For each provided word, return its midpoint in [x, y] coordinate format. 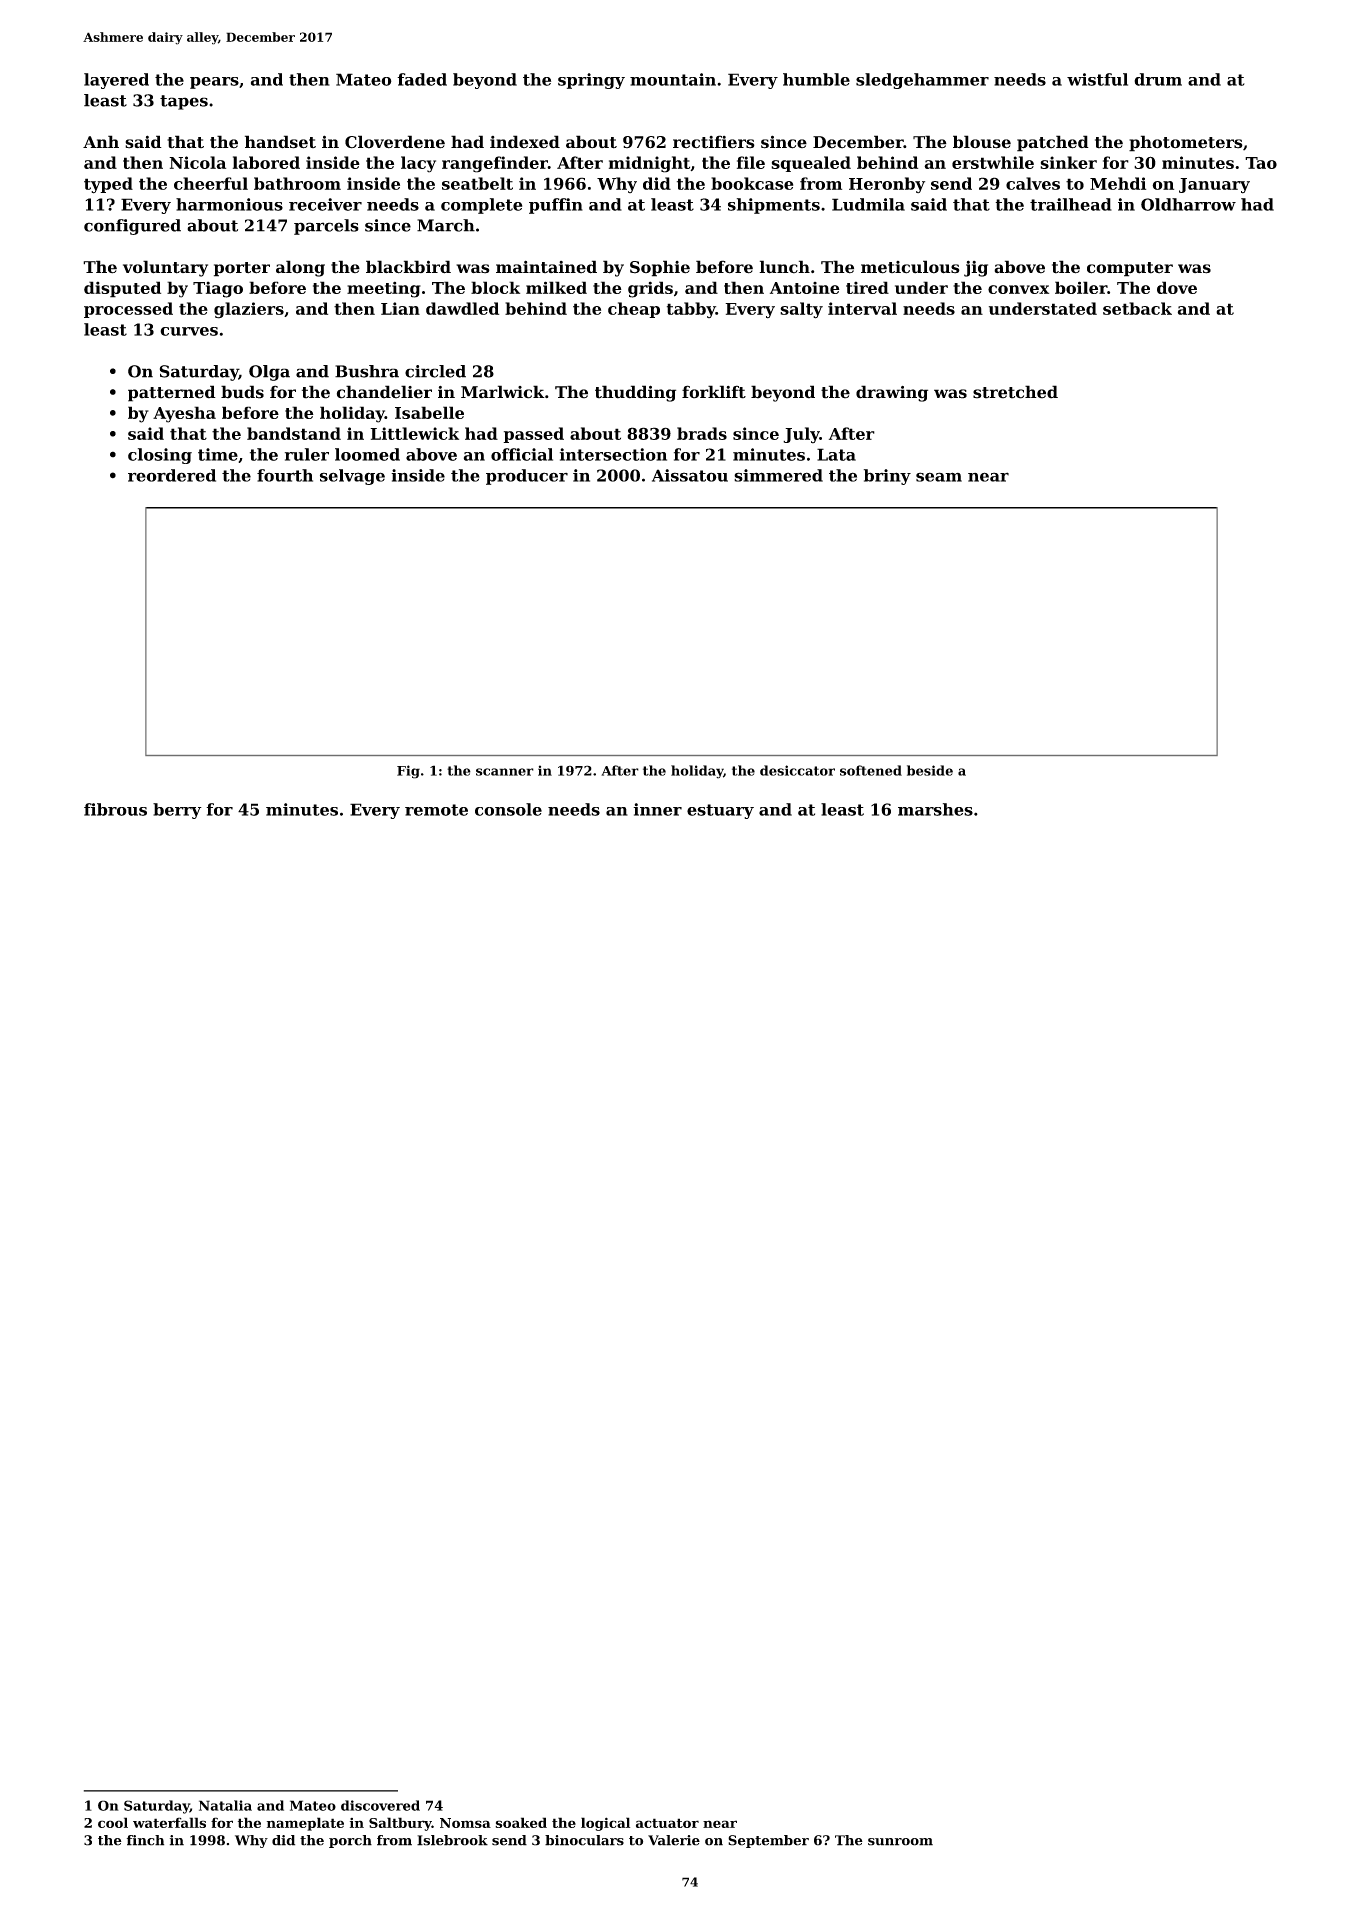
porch [350, 1841]
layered [116, 81]
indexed [525, 142]
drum [1158, 79]
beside [930, 770]
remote [436, 810]
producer [527, 477]
